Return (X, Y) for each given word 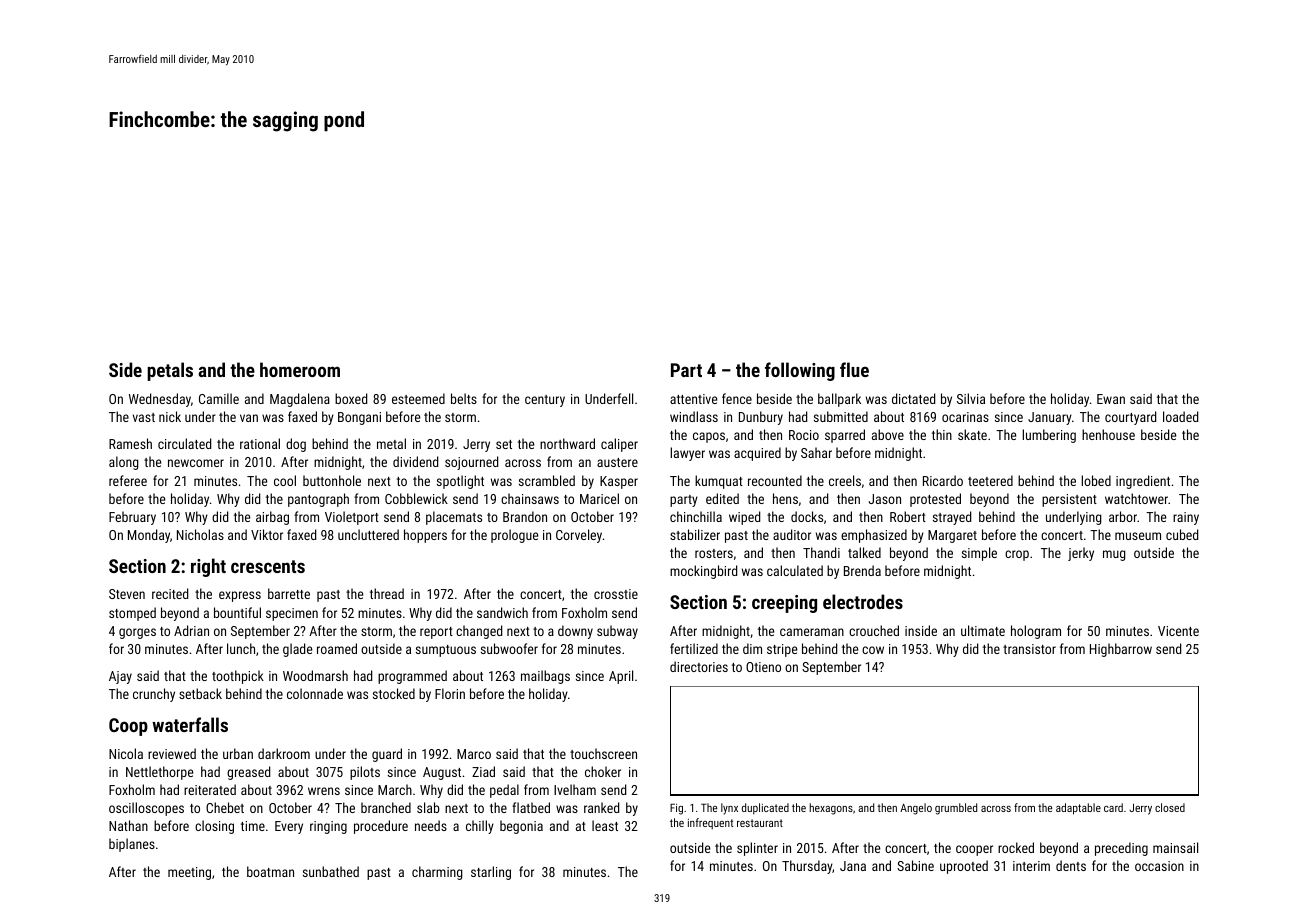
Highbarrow (1121, 650)
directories (699, 666)
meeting (189, 873)
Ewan (1111, 399)
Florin (450, 693)
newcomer (196, 463)
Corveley (579, 536)
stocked (394, 693)
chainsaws (530, 498)
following (800, 371)
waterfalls (190, 724)
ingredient (1143, 482)
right (208, 567)
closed (1170, 807)
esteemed (418, 398)
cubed (1182, 534)
